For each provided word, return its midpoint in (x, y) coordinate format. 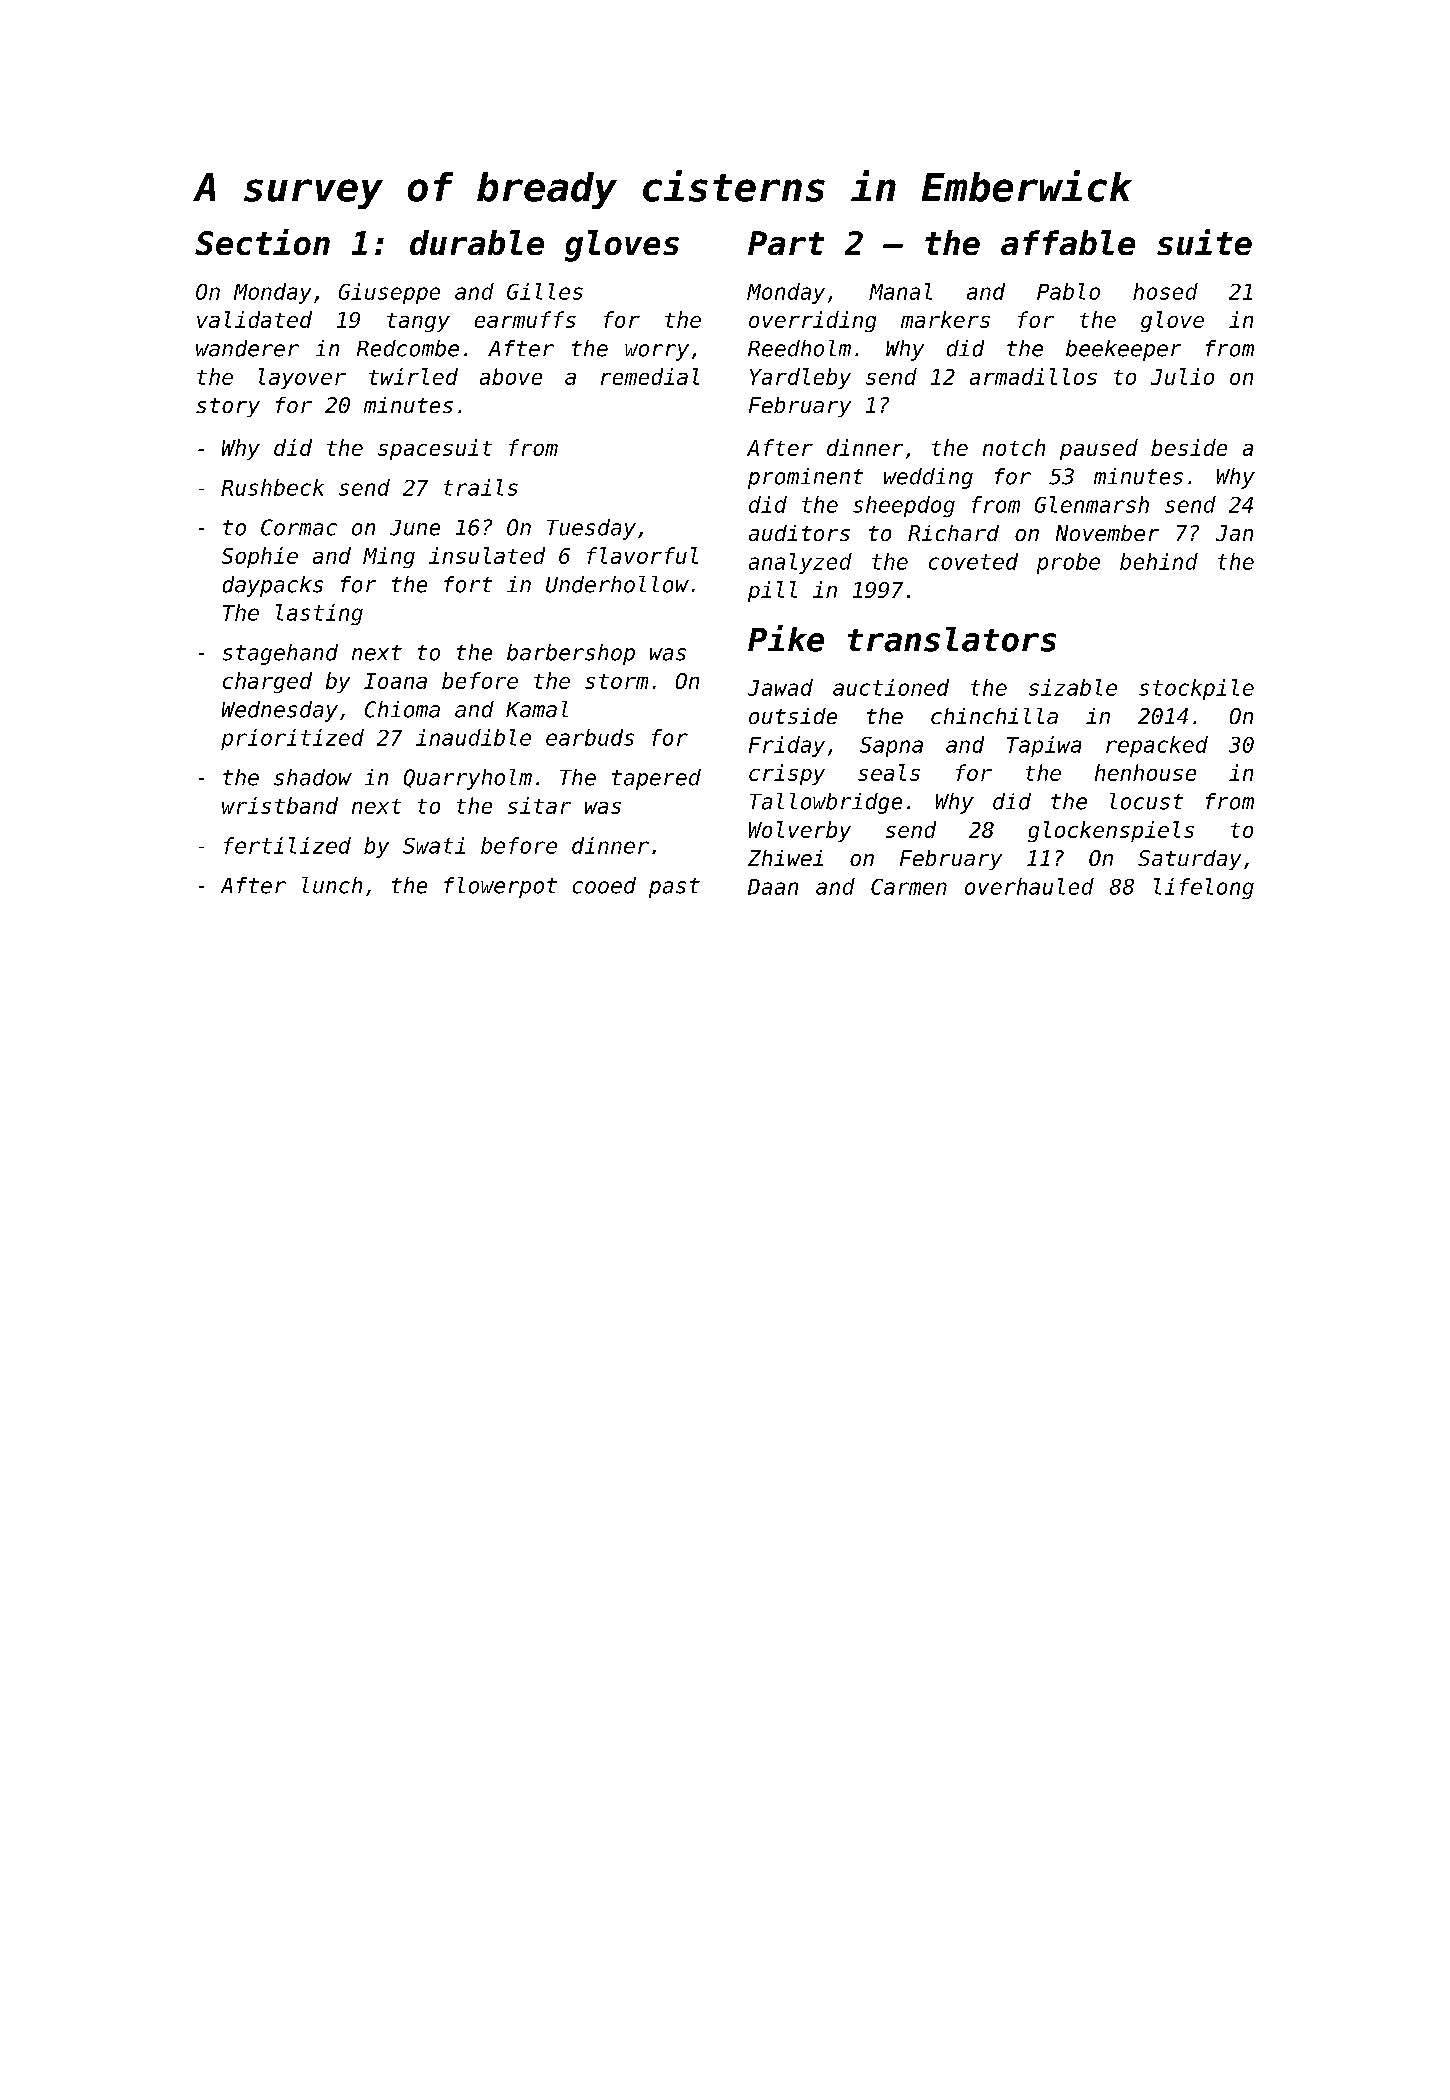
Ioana (395, 681)
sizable (1073, 687)
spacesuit (435, 449)
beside (1189, 447)
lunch (332, 885)
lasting (319, 614)
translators (952, 639)
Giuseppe (389, 293)
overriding (812, 321)
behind (1159, 561)
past (674, 888)
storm (616, 681)
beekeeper (1123, 350)
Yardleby (800, 378)
